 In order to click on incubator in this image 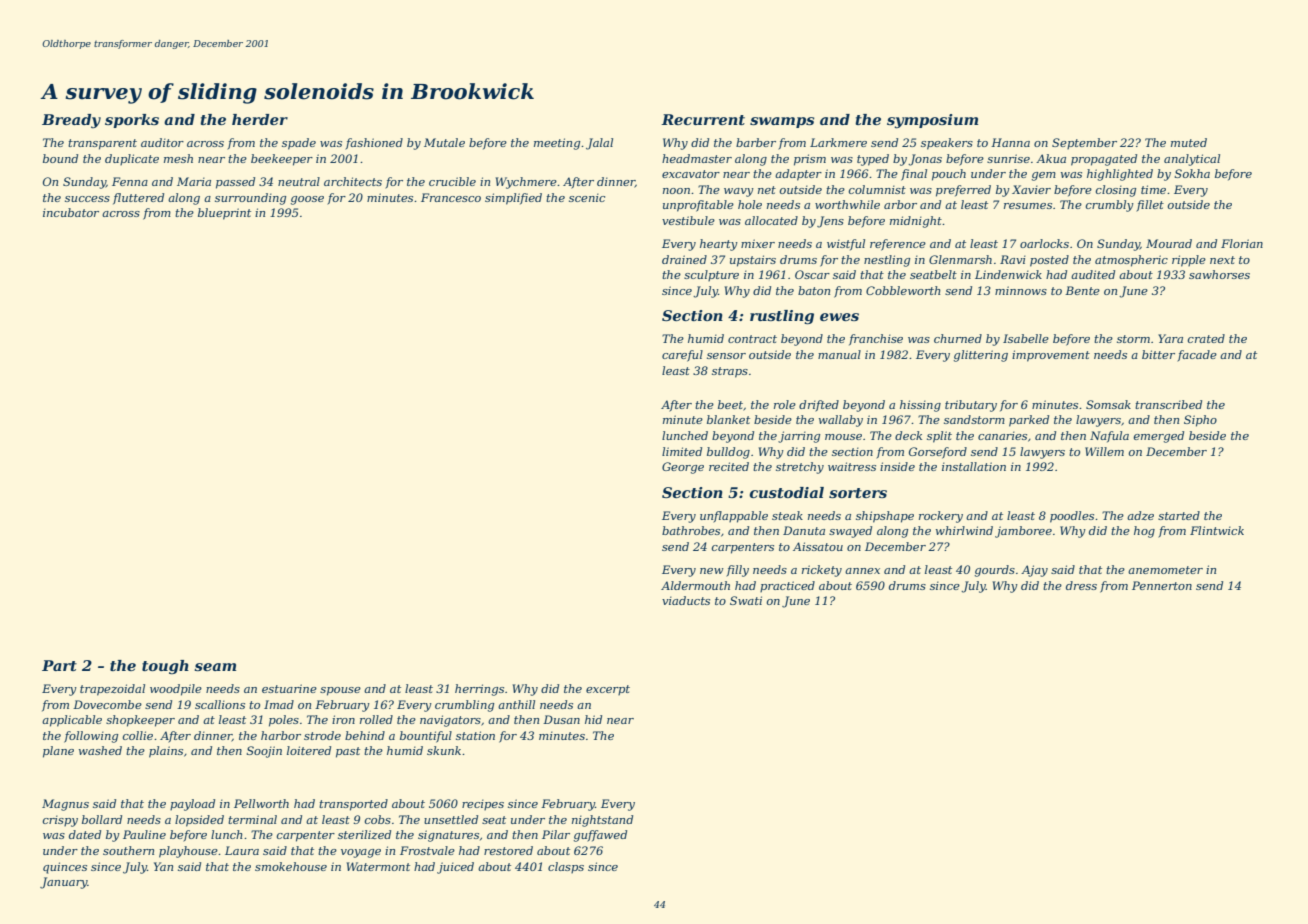, I will do `click(71, 212)`.
